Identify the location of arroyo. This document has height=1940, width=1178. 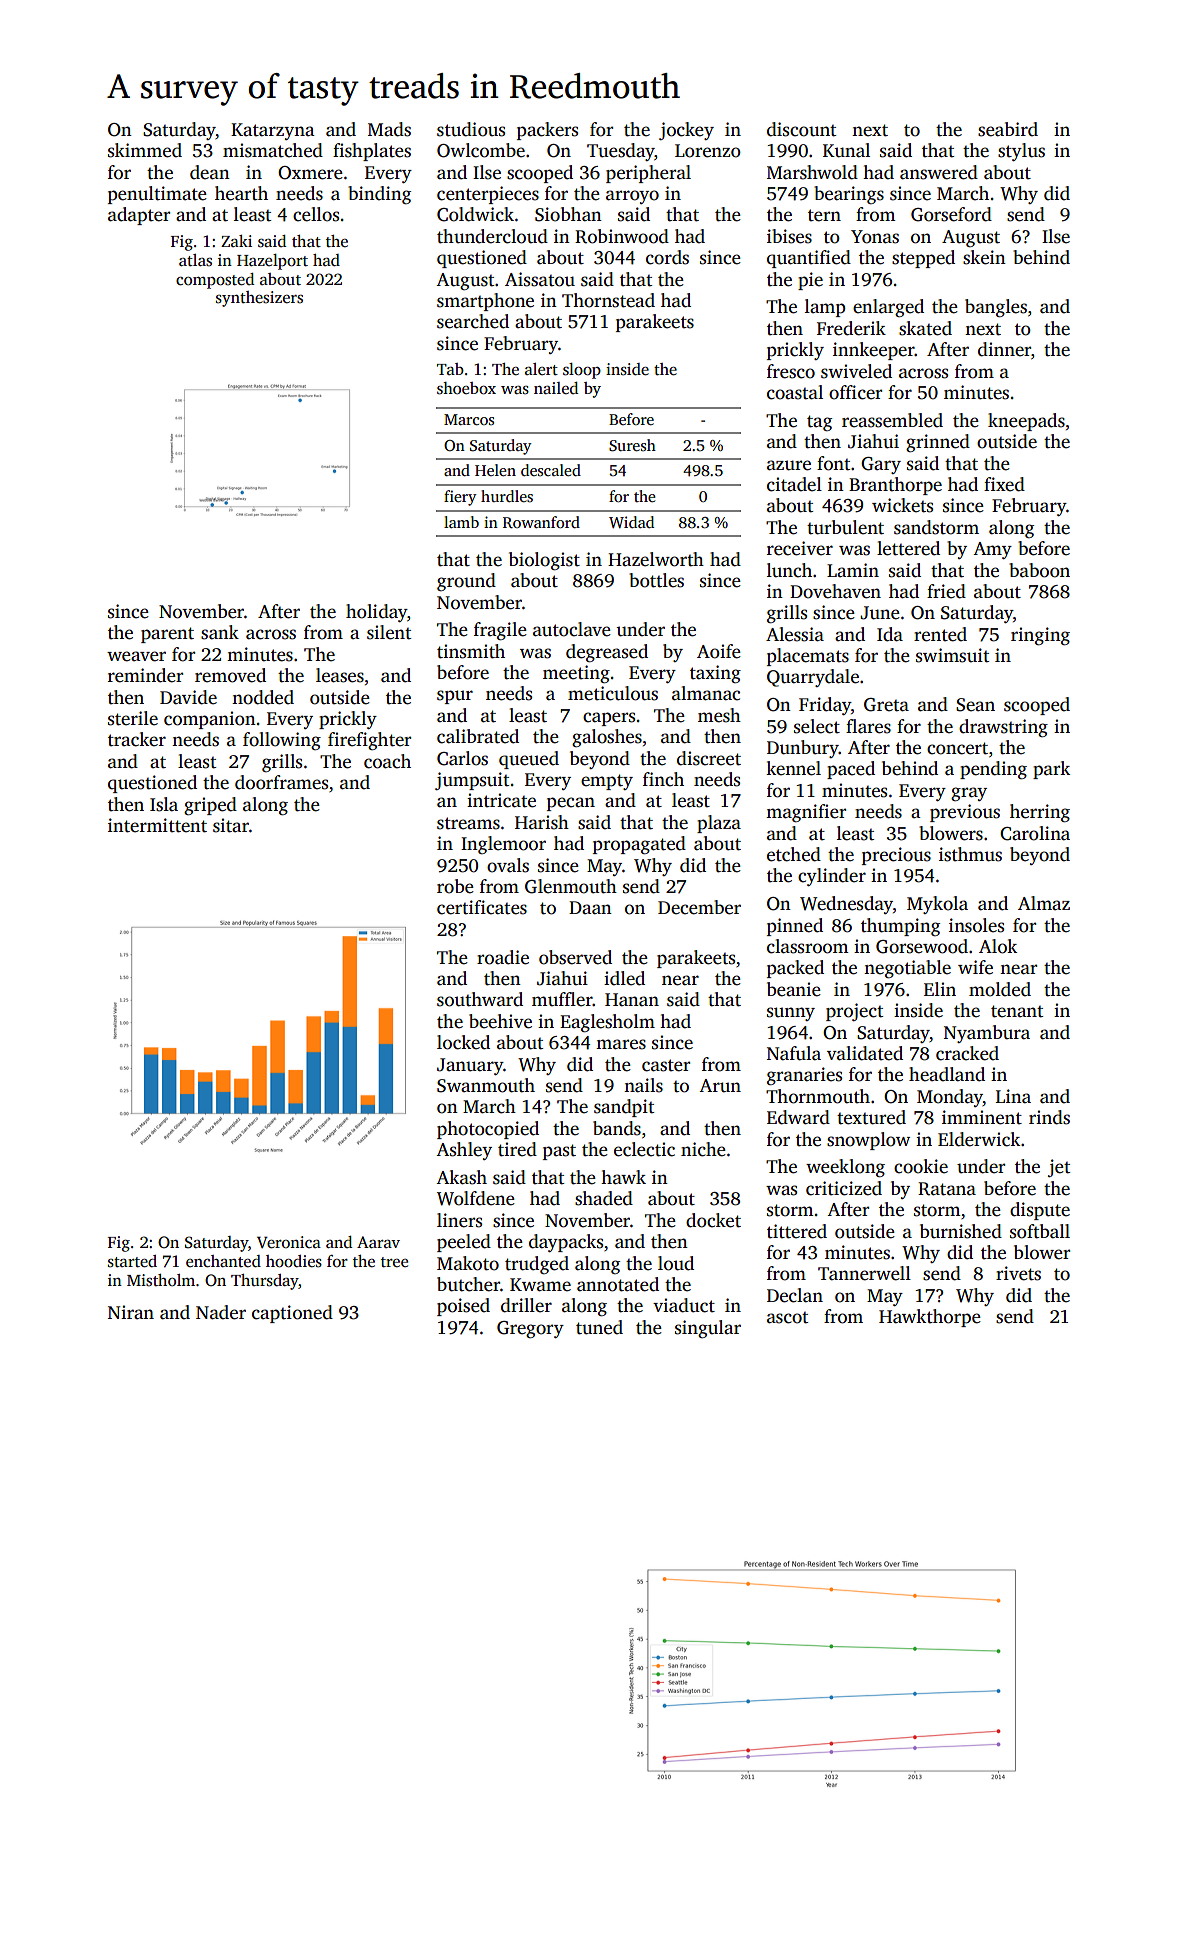
(632, 197).
